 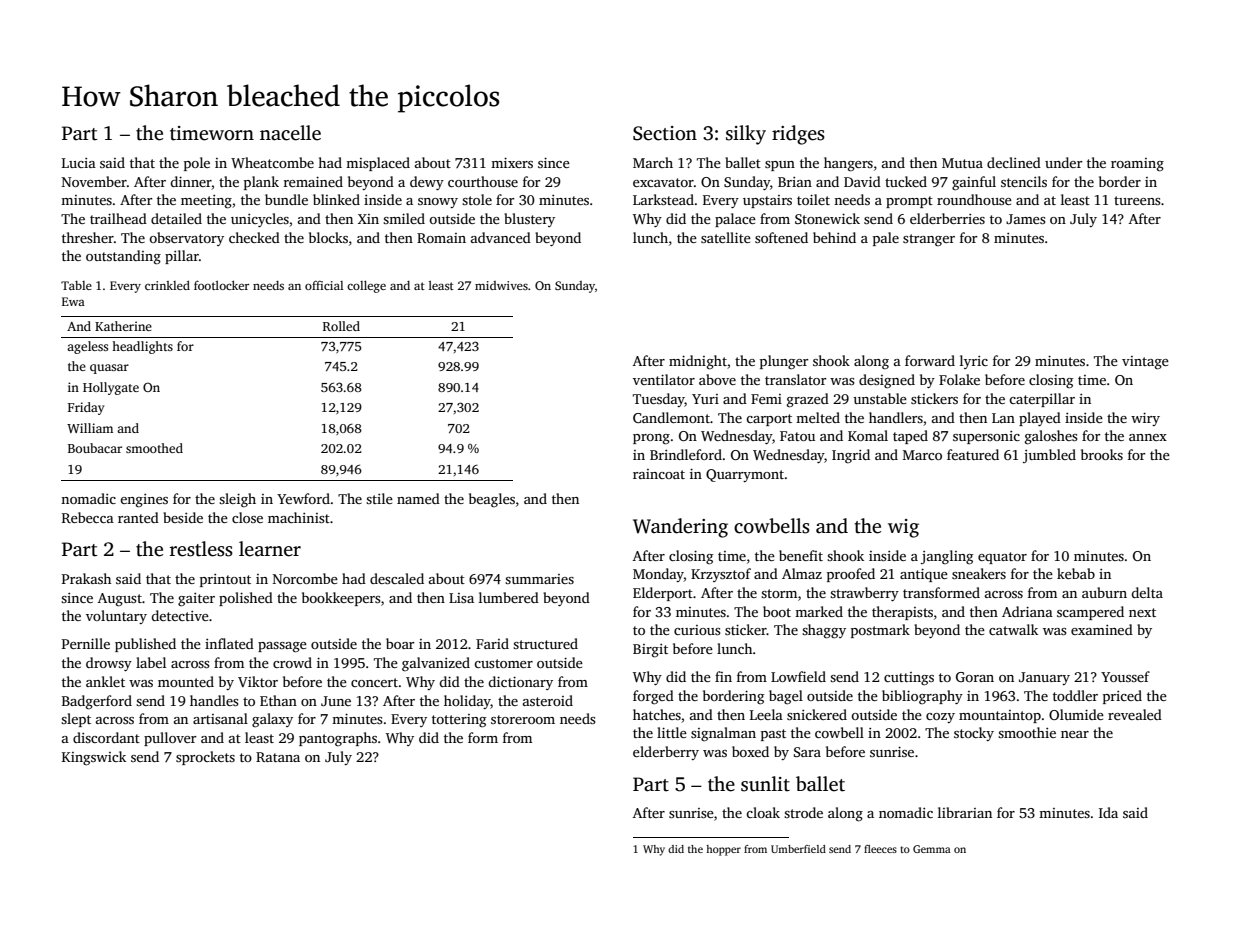 I want to click on catwalk, so click(x=1013, y=629).
